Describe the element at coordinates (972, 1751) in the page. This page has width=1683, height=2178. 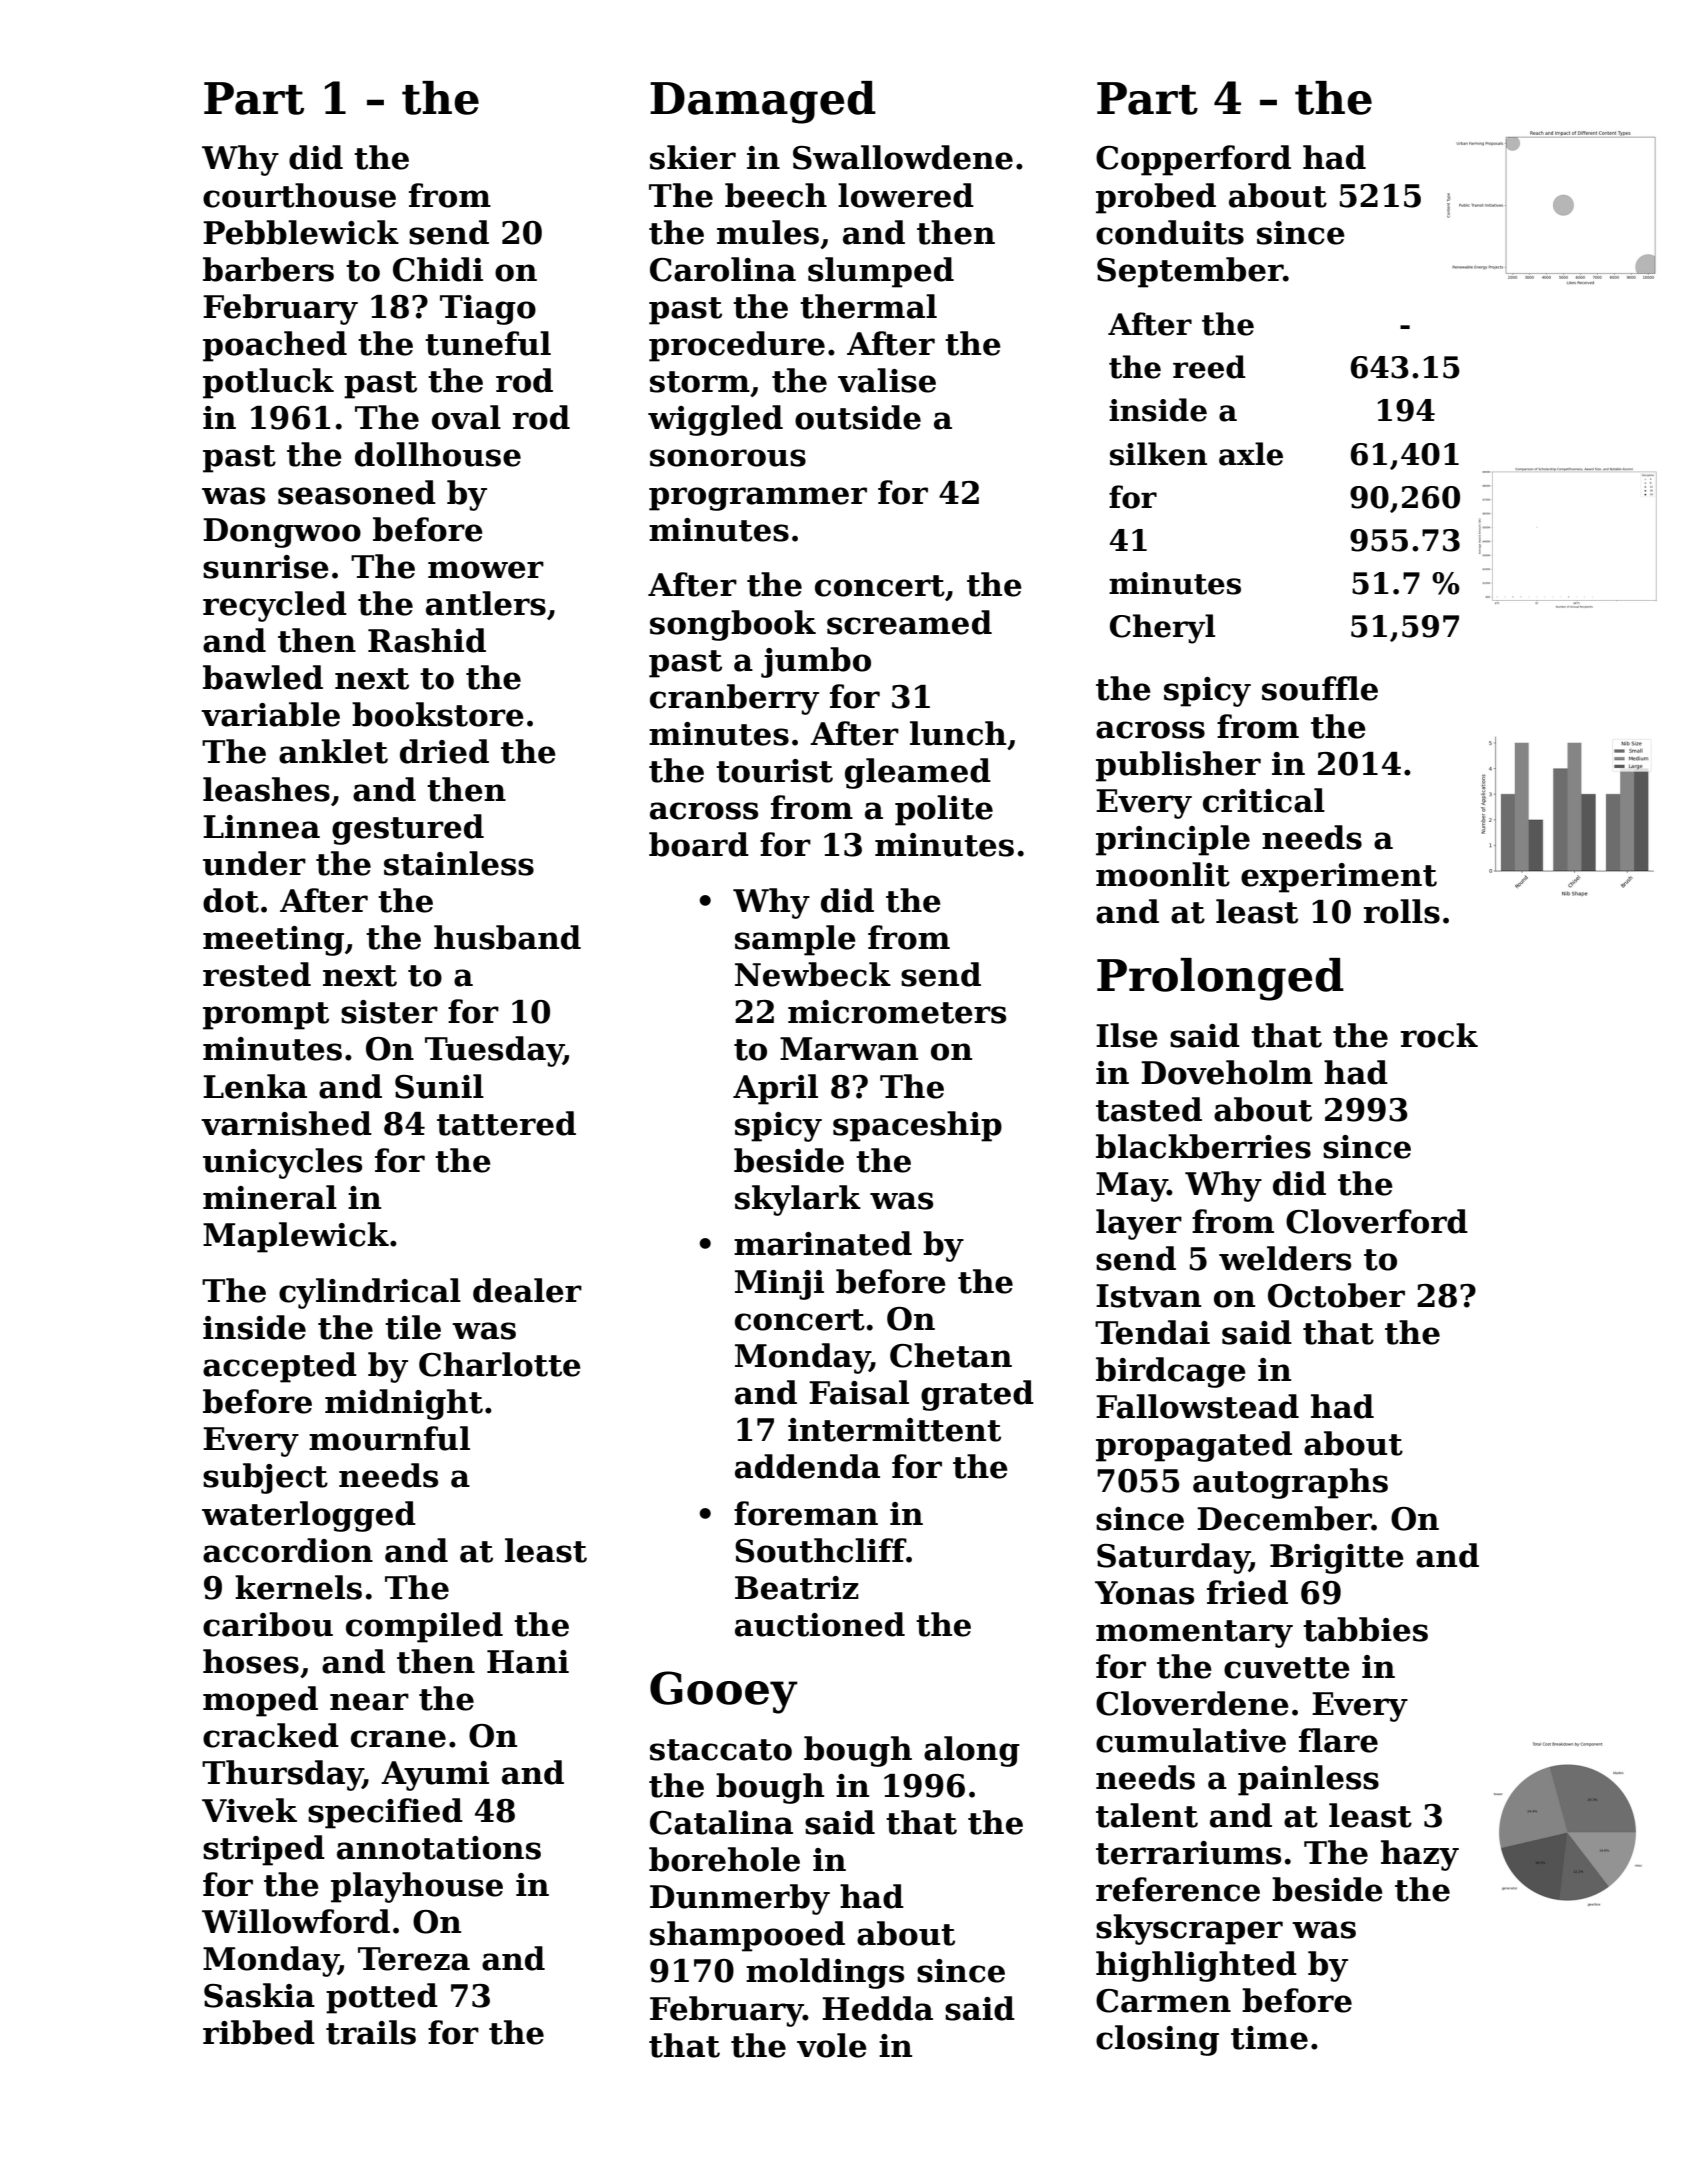
I see `along` at that location.
